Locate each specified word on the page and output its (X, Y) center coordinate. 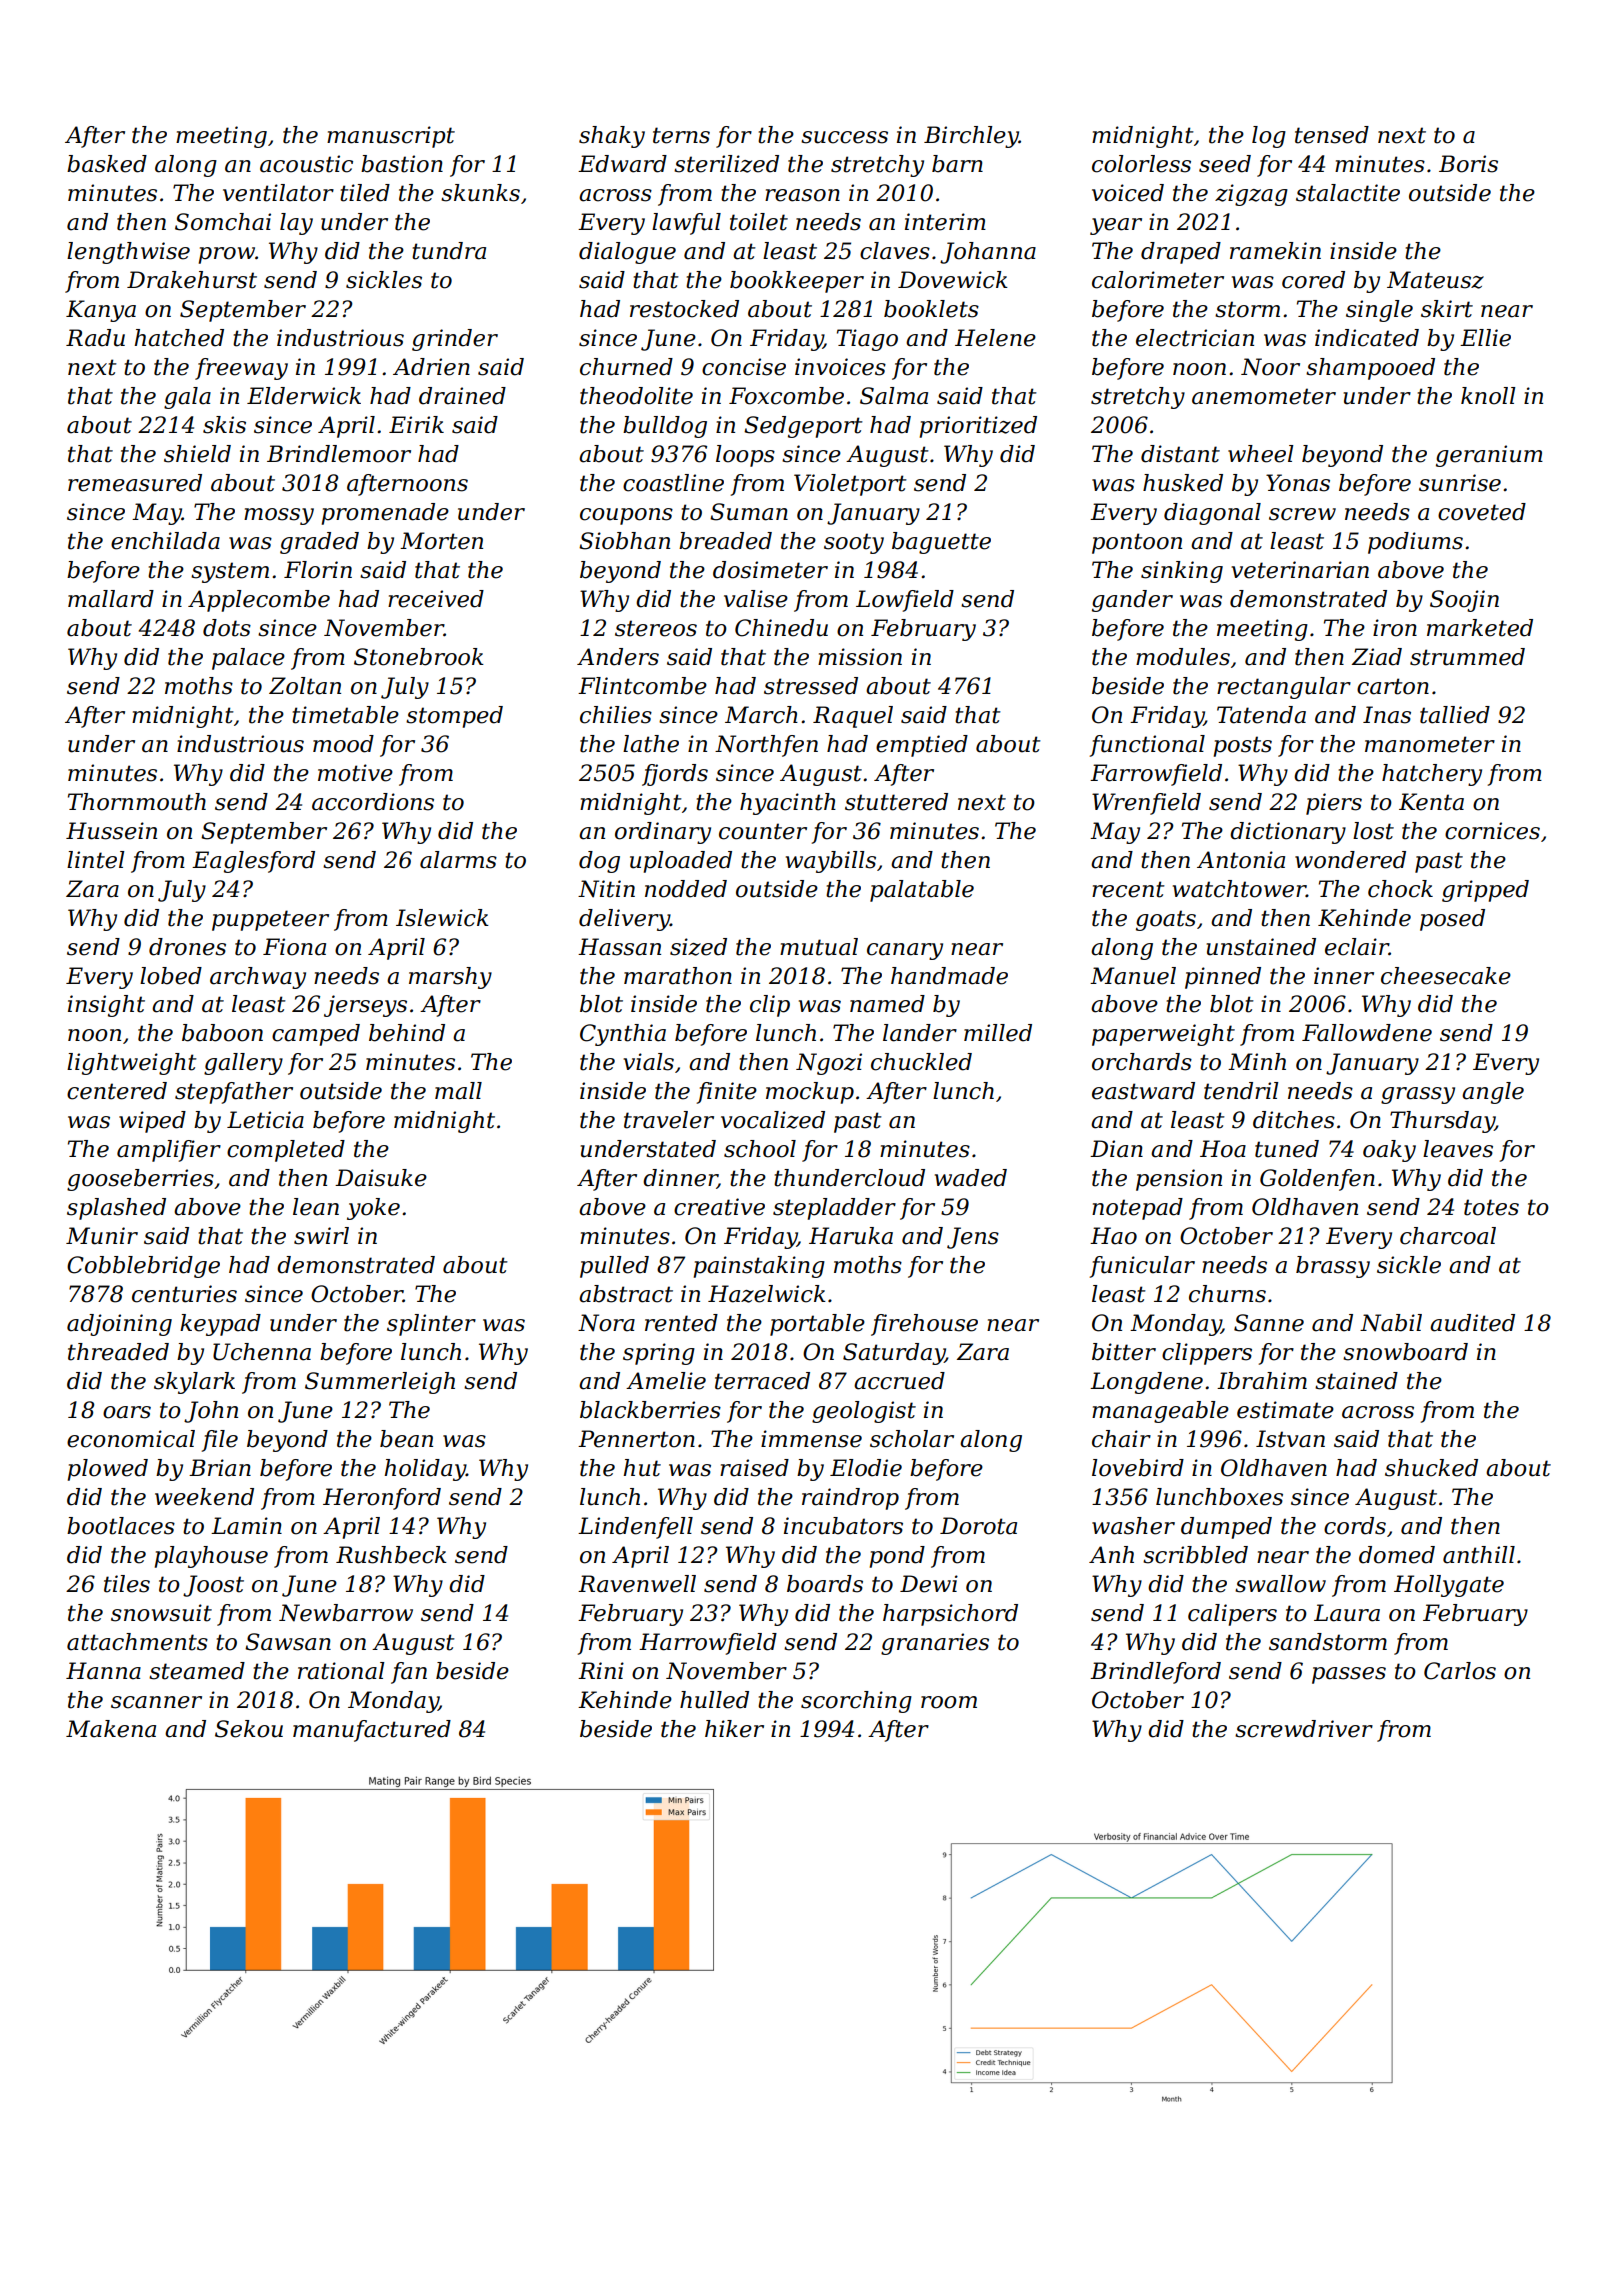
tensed (1332, 135)
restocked (684, 309)
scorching (856, 1702)
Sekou (249, 1729)
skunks (480, 193)
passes (1349, 1675)
